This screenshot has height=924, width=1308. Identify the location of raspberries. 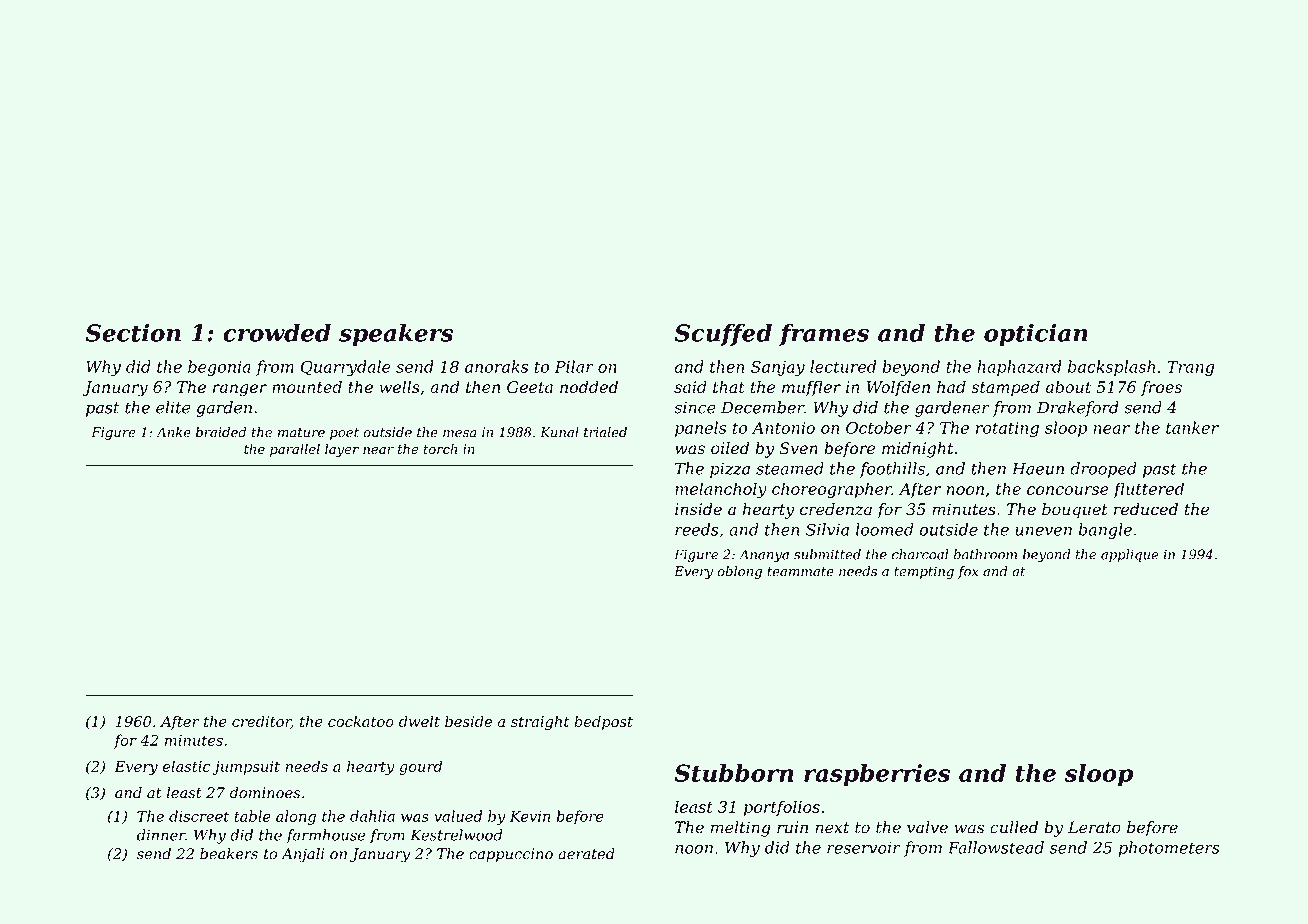
(877, 775).
